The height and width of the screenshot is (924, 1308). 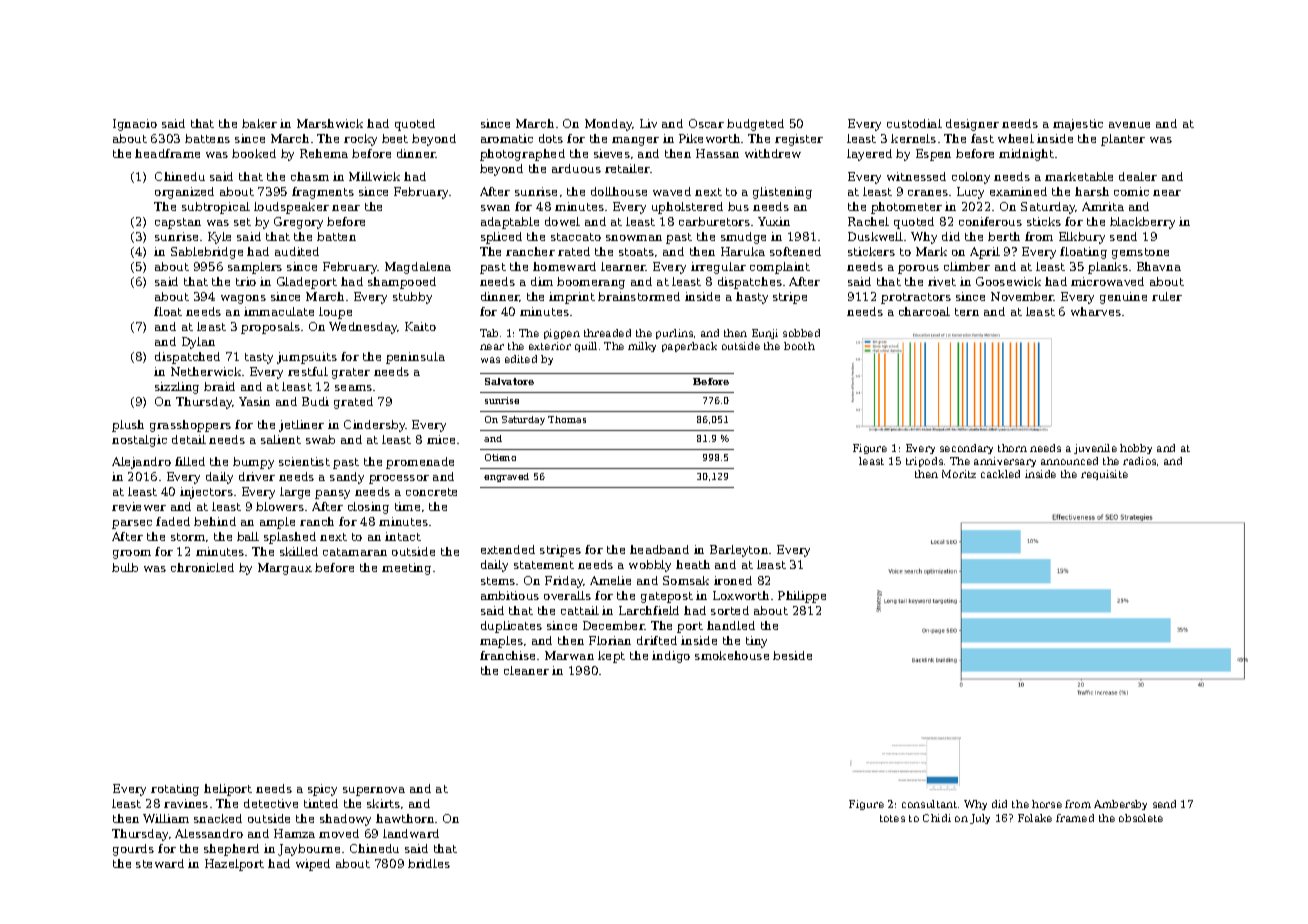 What do you see at coordinates (177, 388) in the screenshot?
I see `sizzling` at bounding box center [177, 388].
